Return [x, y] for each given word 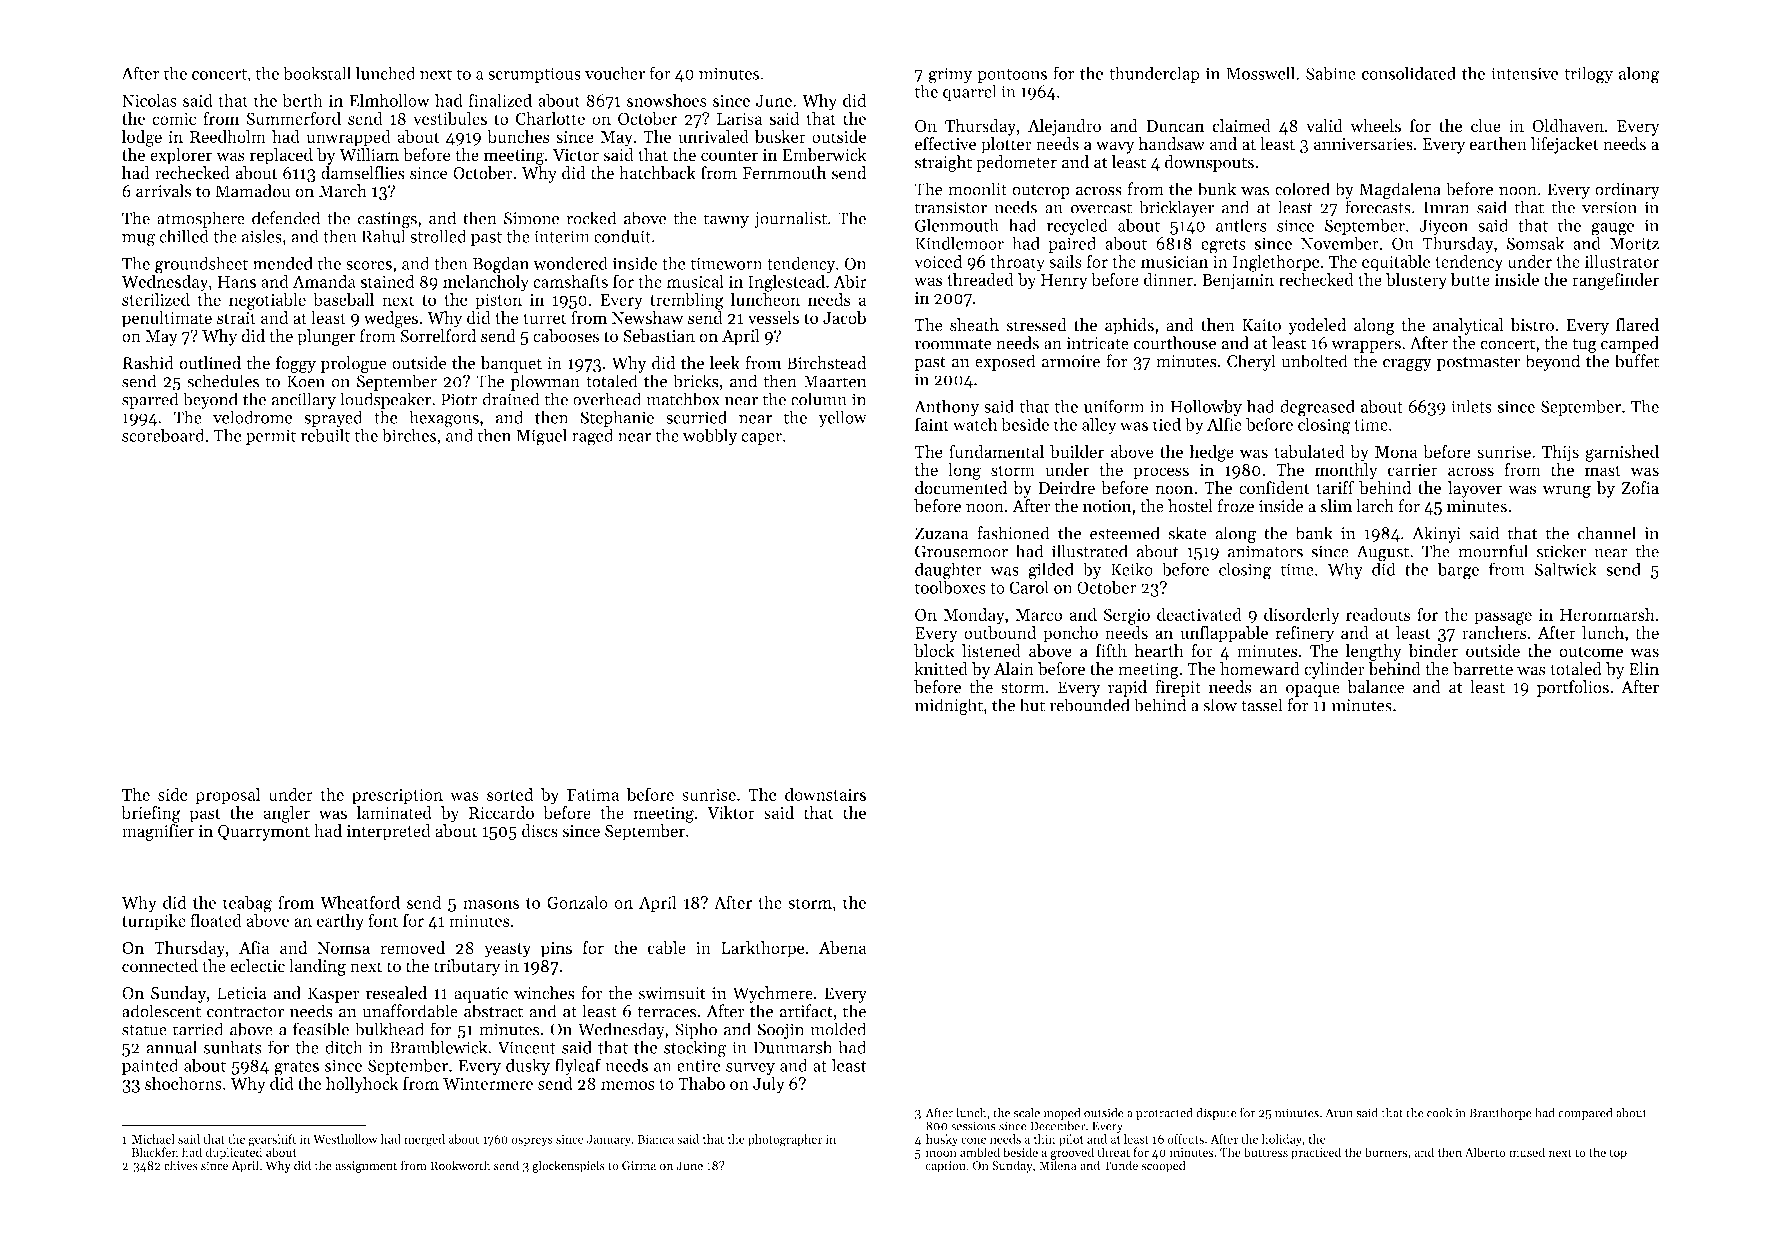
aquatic [481, 995]
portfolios [1573, 688]
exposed [1005, 362]
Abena [842, 947]
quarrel [970, 93]
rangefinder [1615, 281]
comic [174, 119]
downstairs [825, 794]
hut [1032, 705]
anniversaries [1363, 144]
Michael [153, 1139]
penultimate [167, 319]
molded [838, 1029]
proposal [228, 796]
